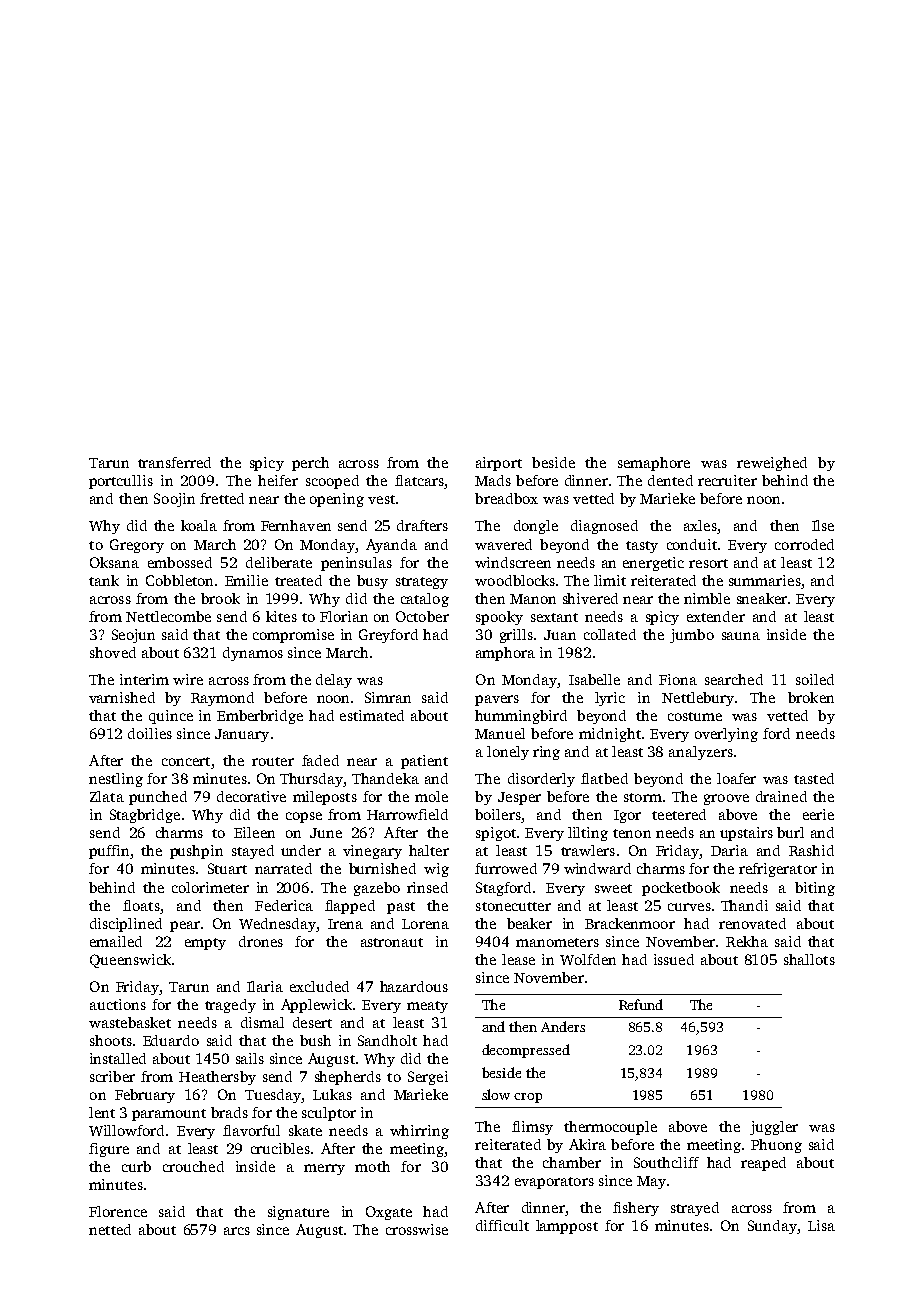 Image resolution: width=924 pixels, height=1314 pixels. What do you see at coordinates (427, 1007) in the screenshot?
I see `meaty` at bounding box center [427, 1007].
